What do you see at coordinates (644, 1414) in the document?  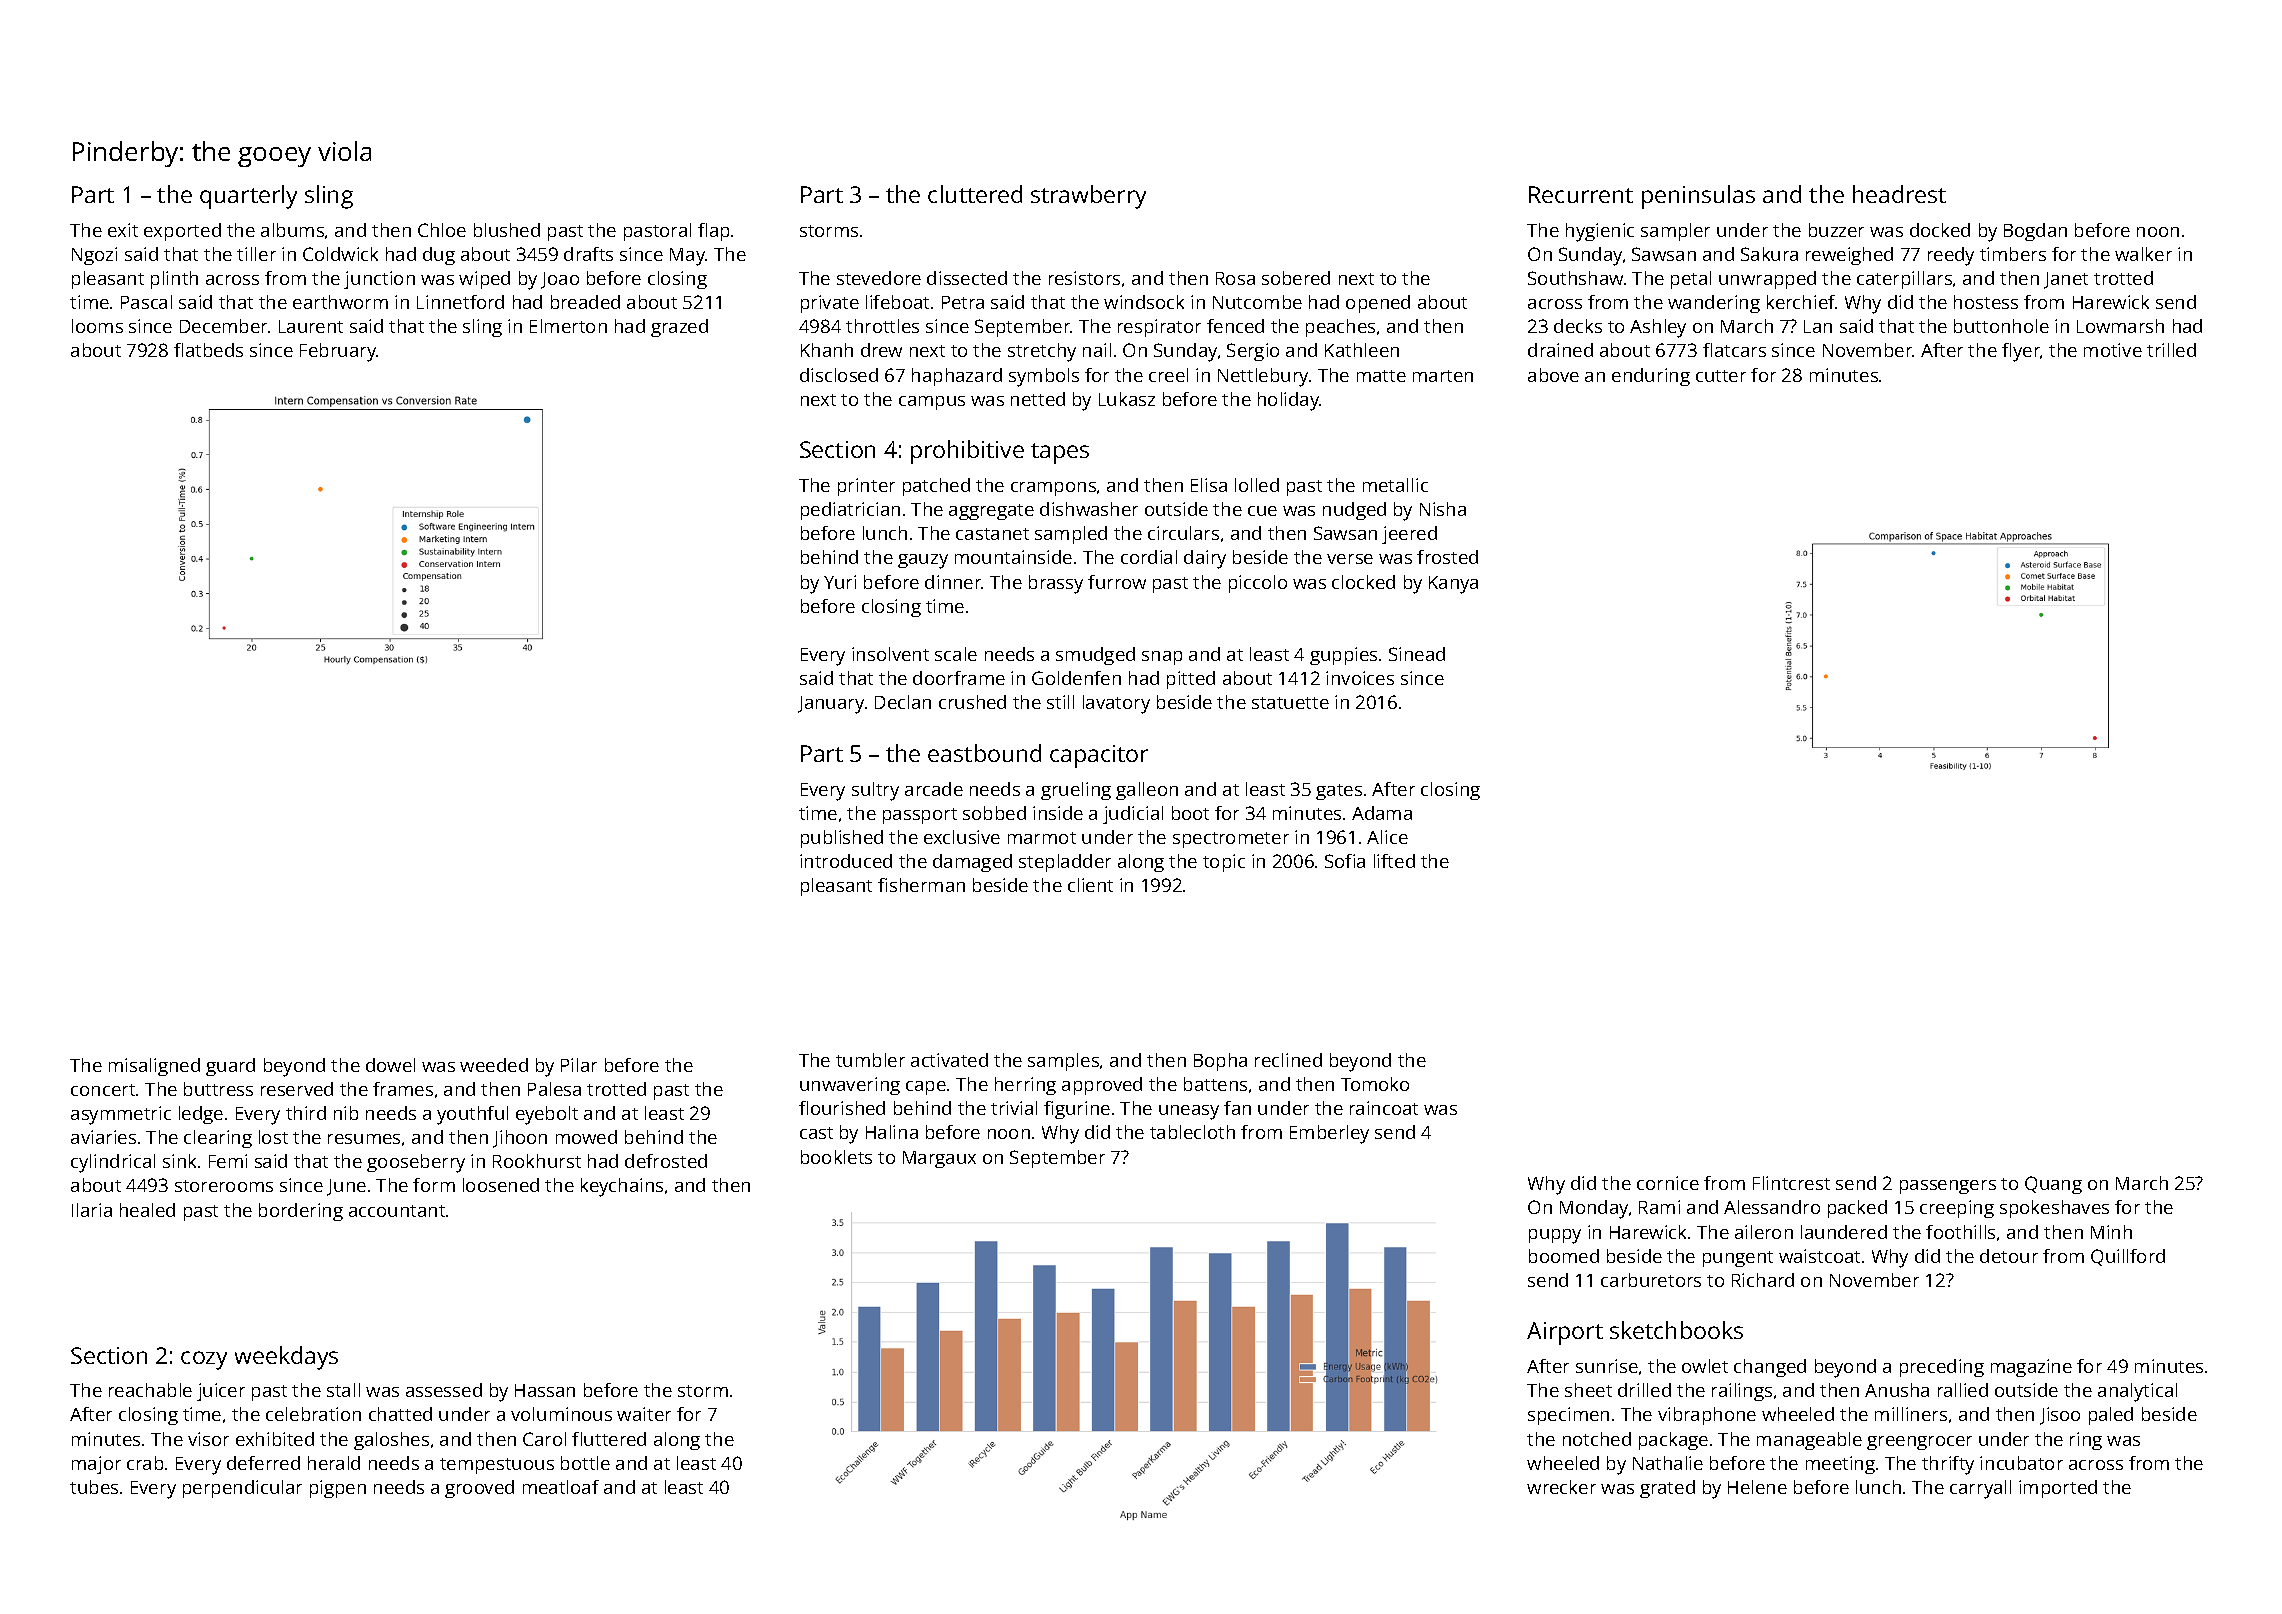 I see `waiter` at bounding box center [644, 1414].
